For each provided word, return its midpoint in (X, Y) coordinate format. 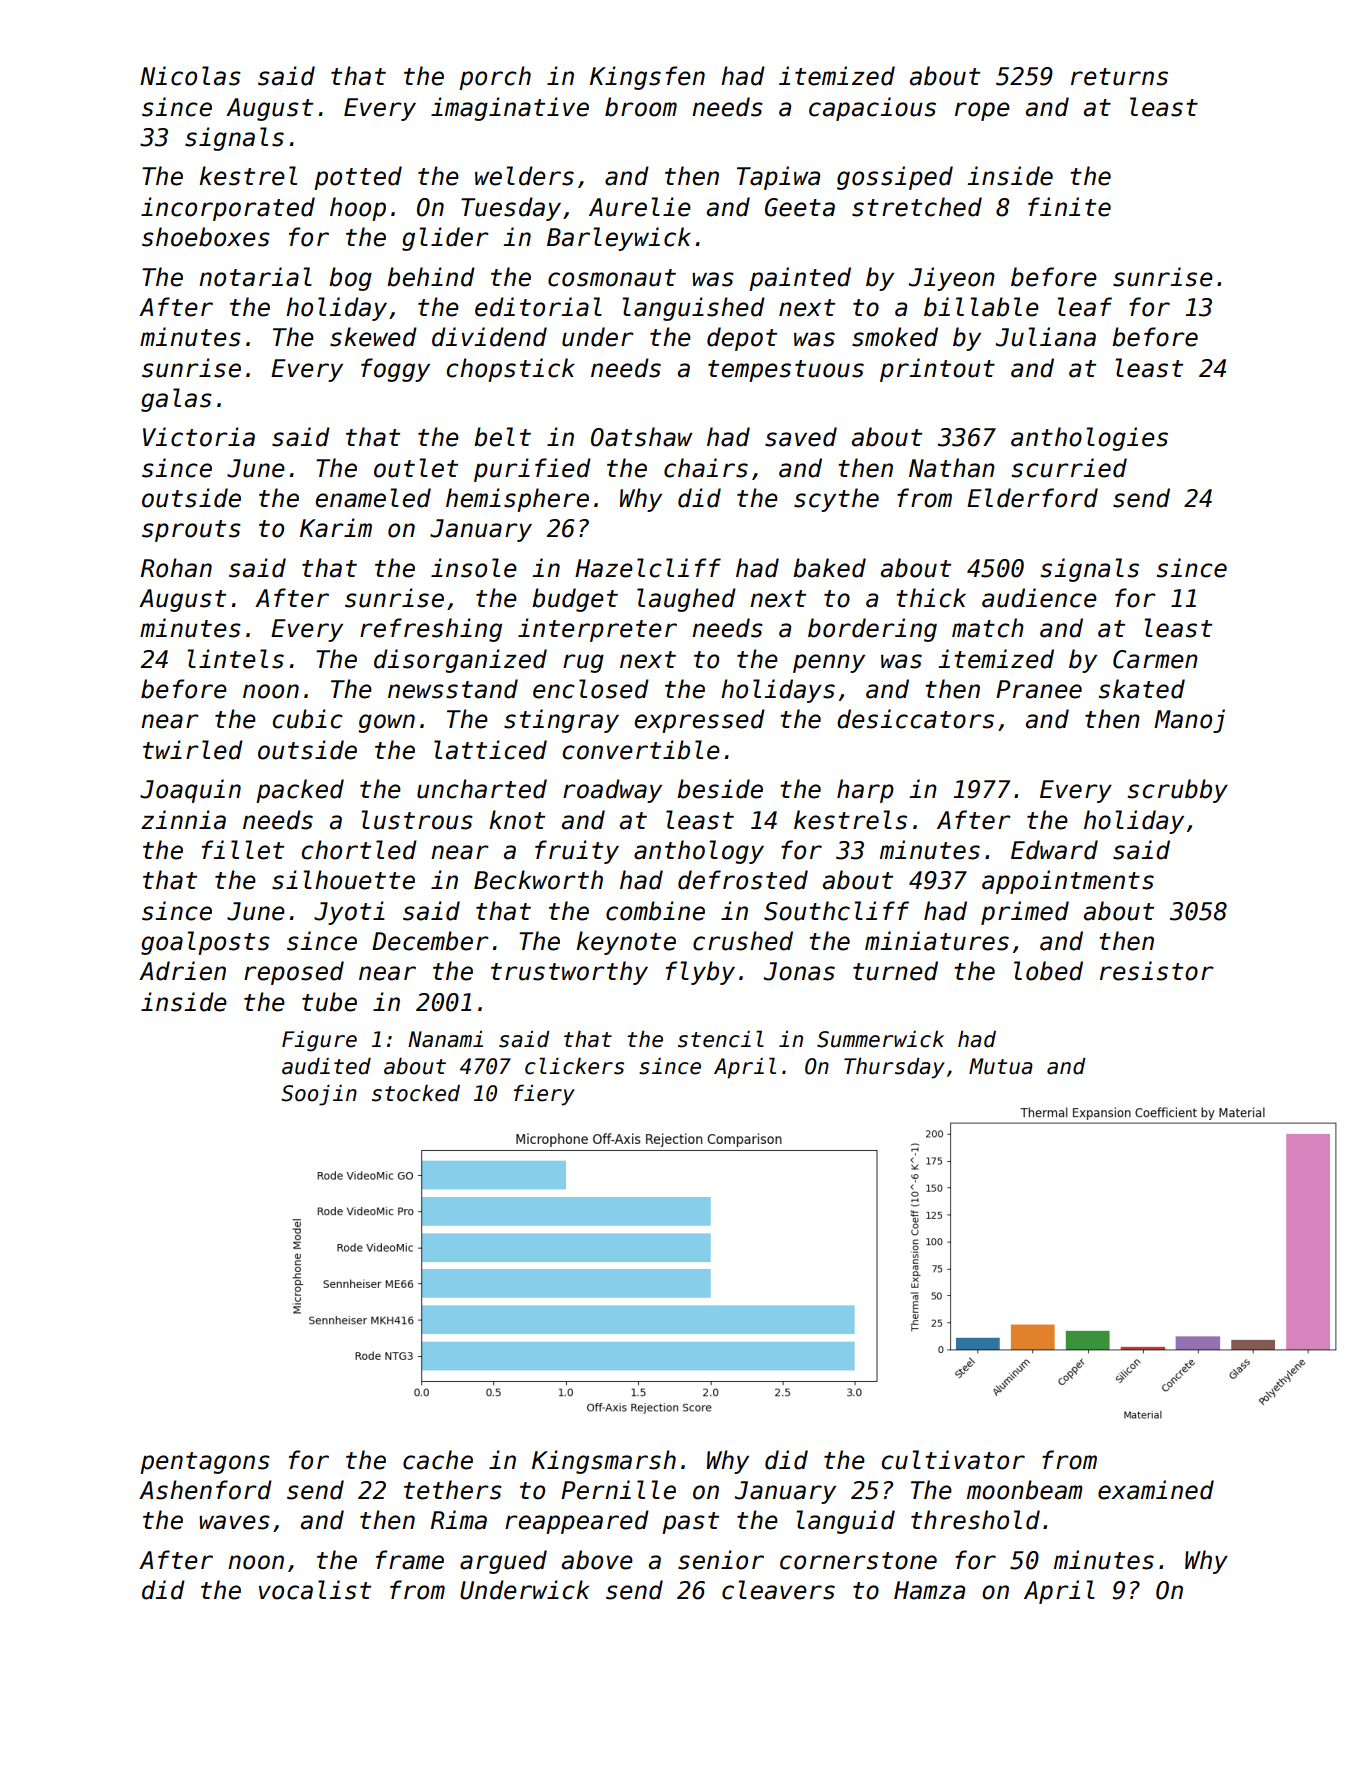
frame (410, 1560)
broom (641, 107)
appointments (1068, 882)
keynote (626, 943)
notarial (255, 277)
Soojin (319, 1095)
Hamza (929, 1590)
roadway (612, 791)
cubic (308, 719)
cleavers (778, 1590)
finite (1069, 207)
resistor (1157, 971)
